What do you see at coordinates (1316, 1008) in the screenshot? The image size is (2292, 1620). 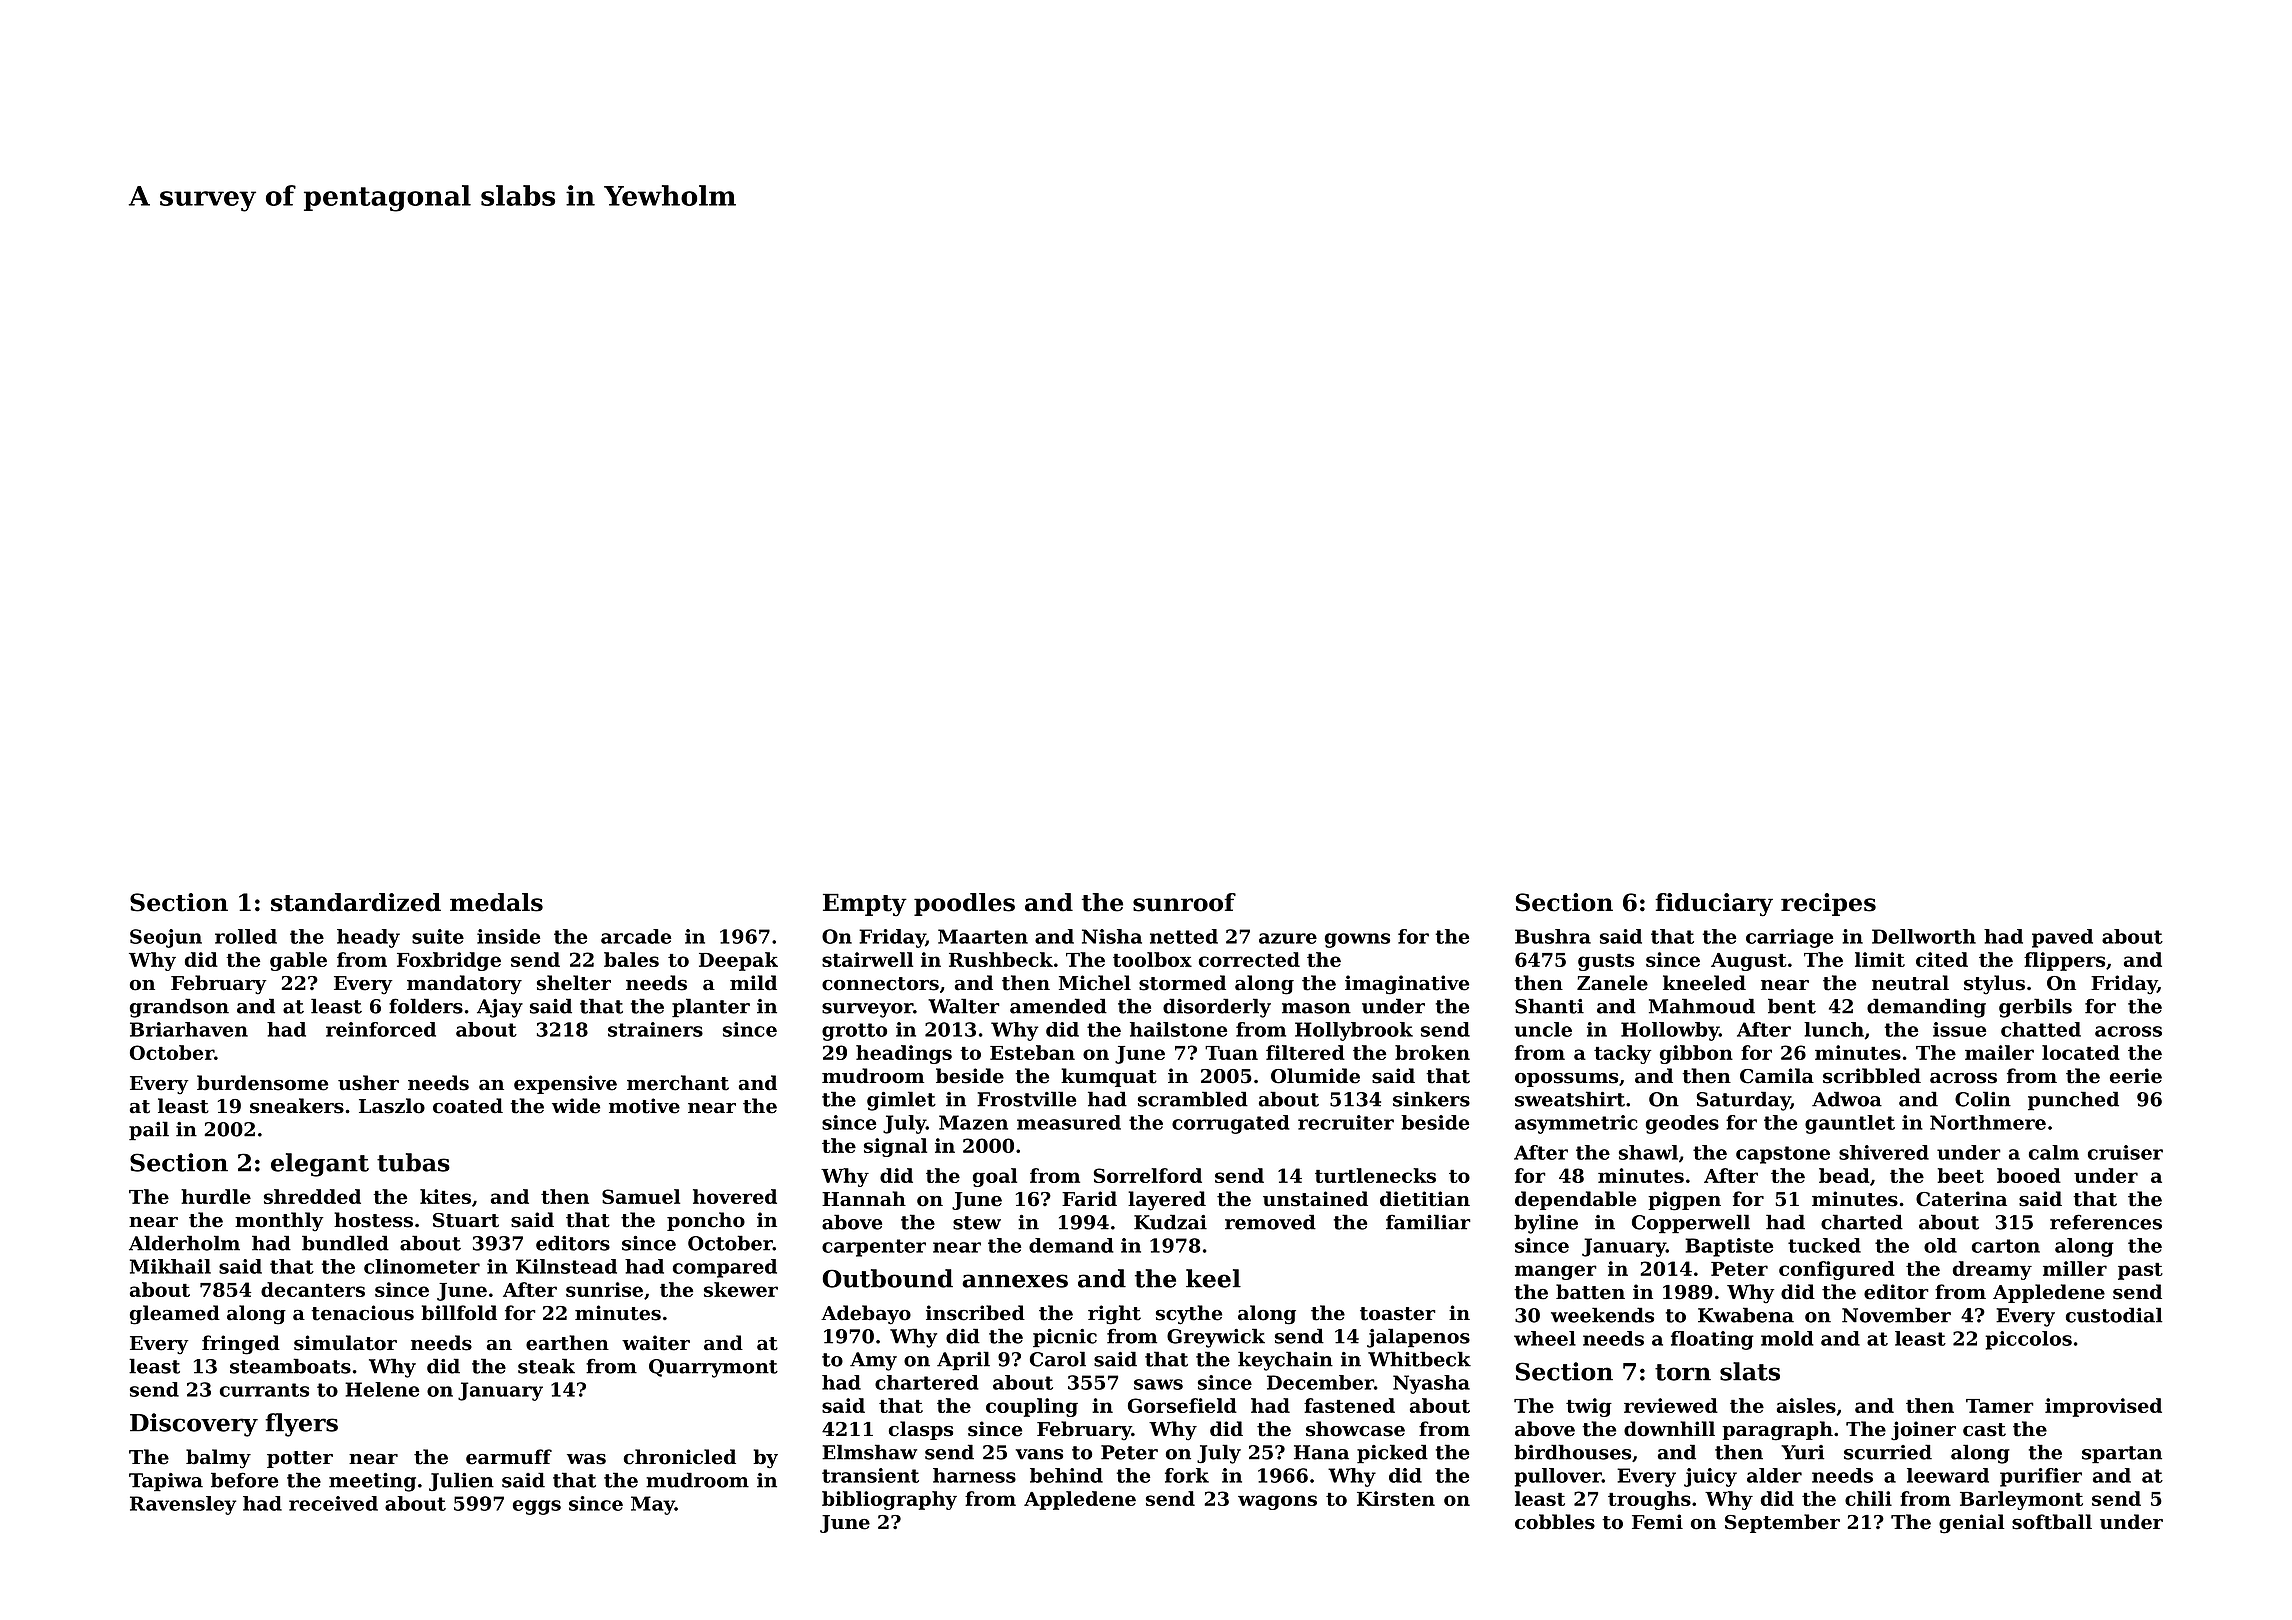 I see `mason` at bounding box center [1316, 1008].
